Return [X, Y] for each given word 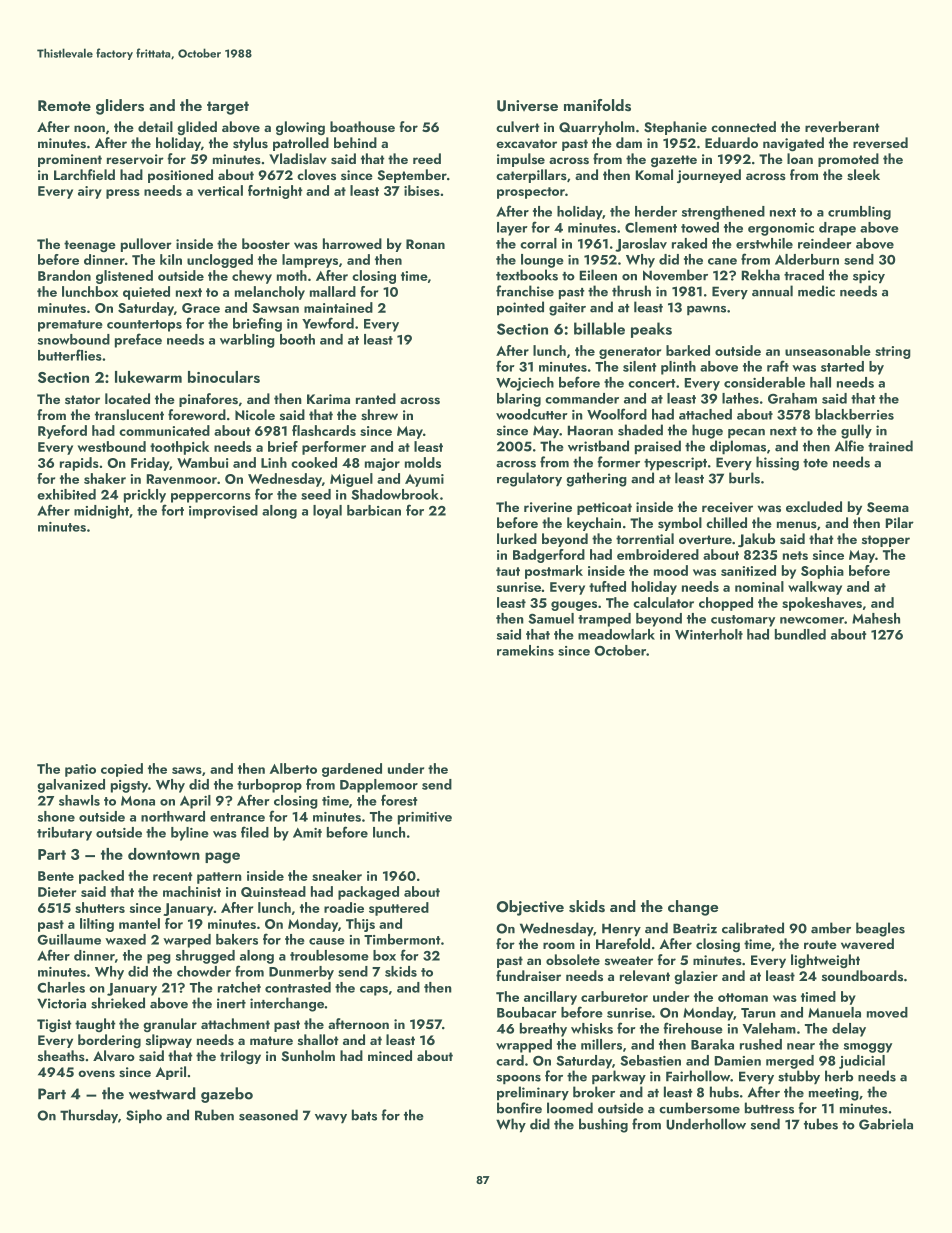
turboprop [269, 786]
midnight [101, 512]
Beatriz [695, 928]
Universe [527, 106]
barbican [374, 510]
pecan [746, 433]
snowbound [74, 339]
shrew [379, 415]
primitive [425, 818]
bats [364, 1115]
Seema [888, 507]
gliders [120, 107]
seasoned [268, 1115]
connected [743, 126]
